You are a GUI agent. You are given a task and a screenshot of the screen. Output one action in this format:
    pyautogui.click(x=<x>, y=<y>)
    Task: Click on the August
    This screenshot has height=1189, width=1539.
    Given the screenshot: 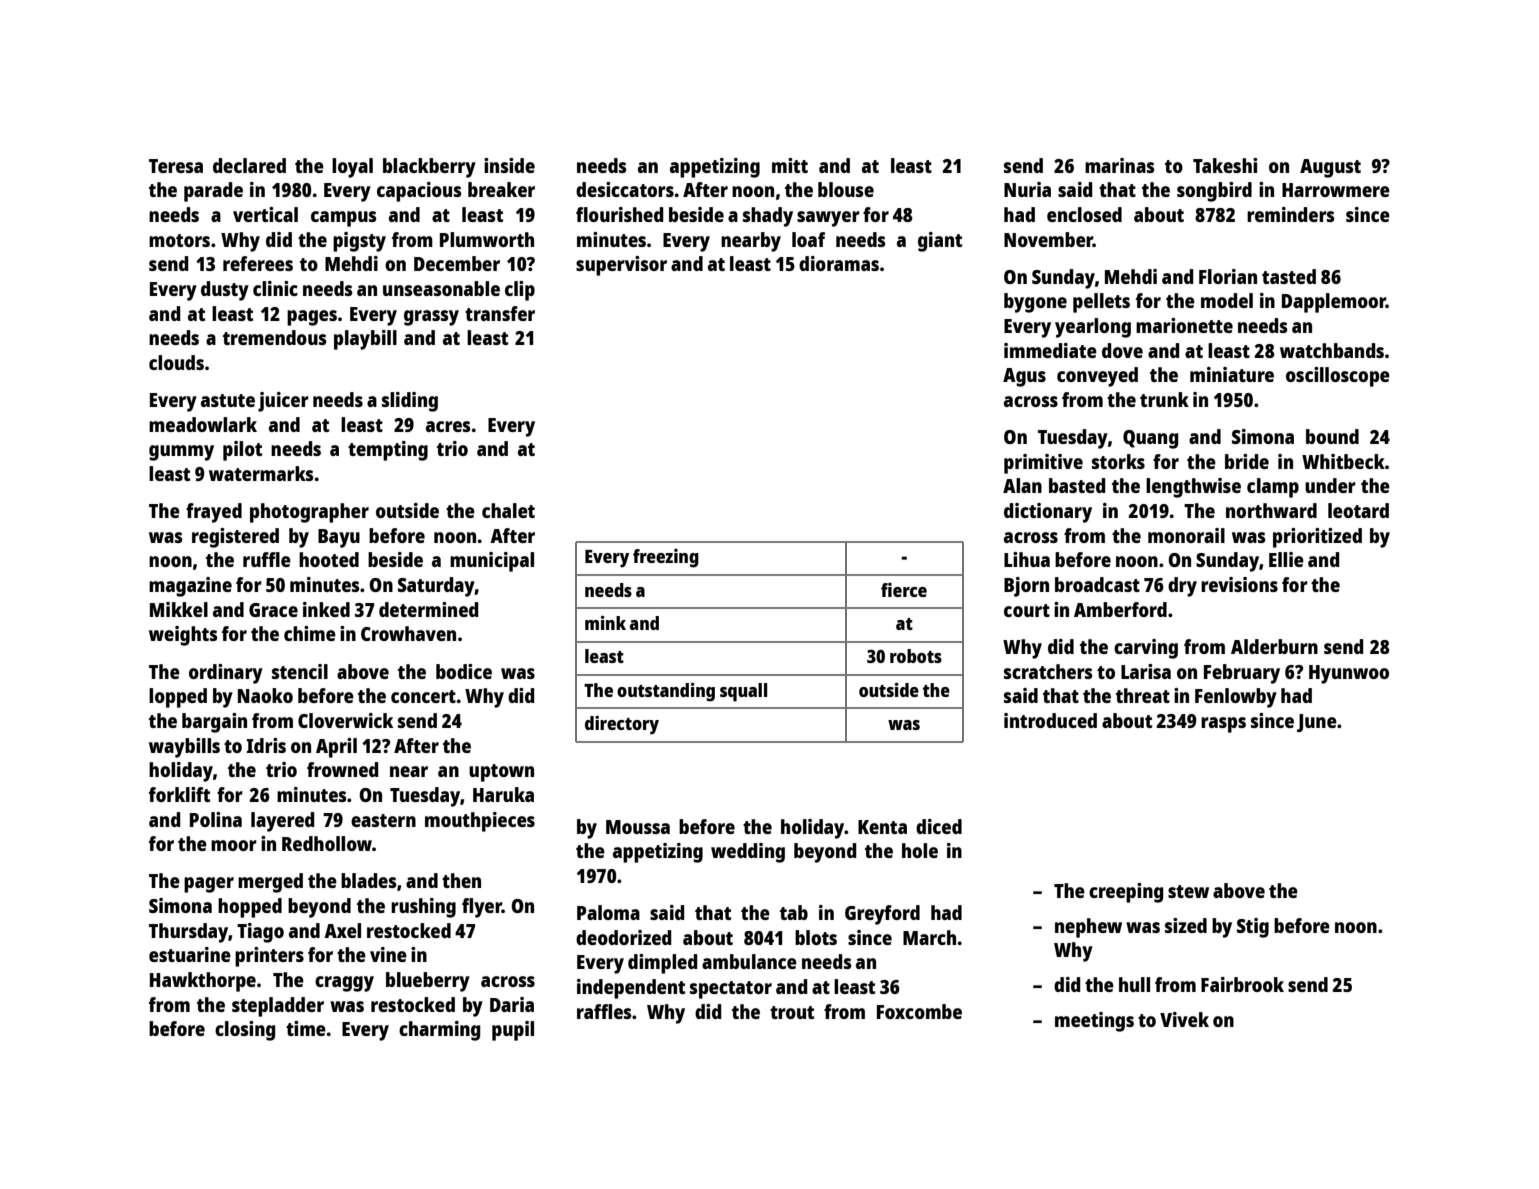 What is the action you would take?
    pyautogui.click(x=1330, y=168)
